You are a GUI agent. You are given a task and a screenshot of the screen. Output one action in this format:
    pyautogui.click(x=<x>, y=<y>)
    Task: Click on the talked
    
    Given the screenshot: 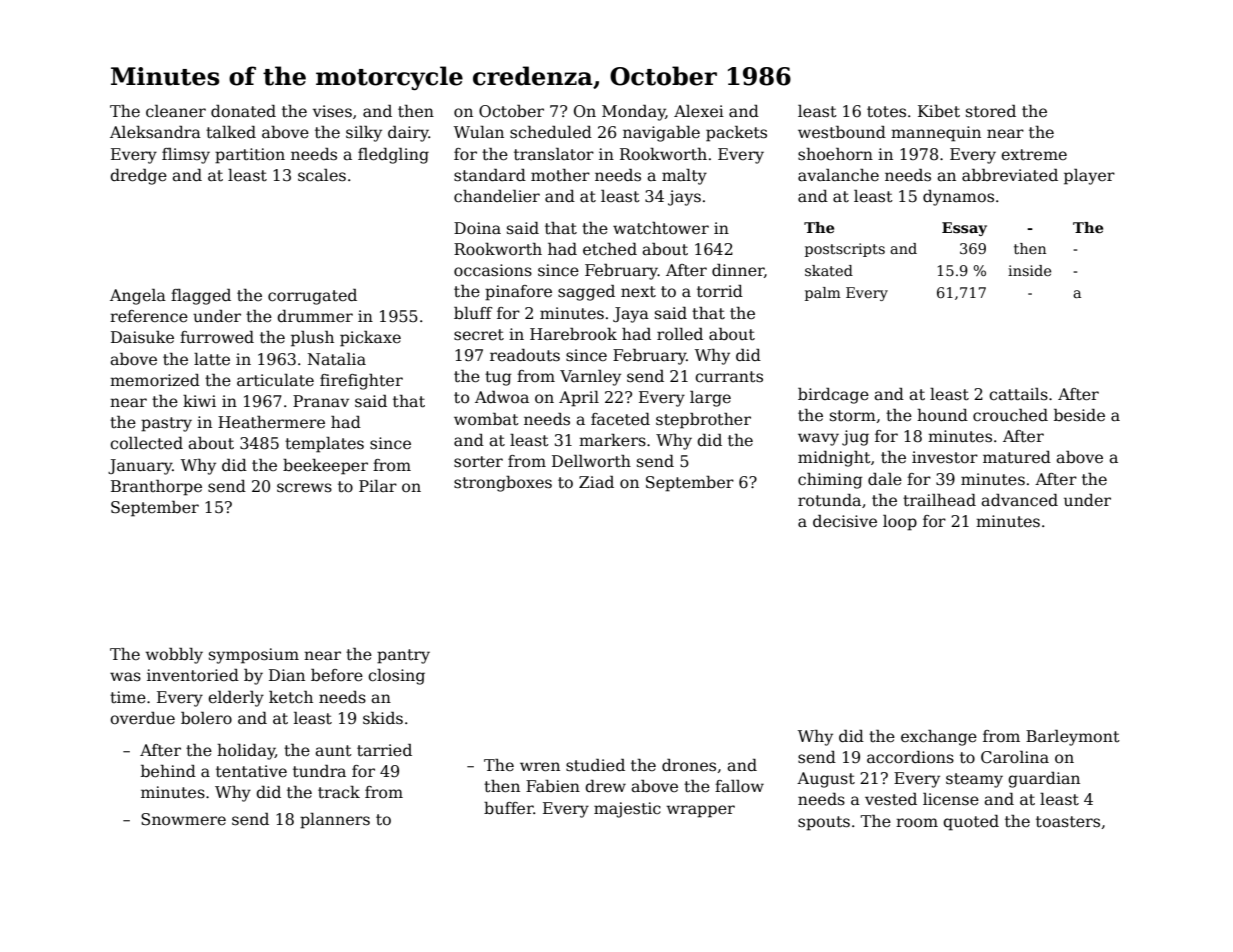 What is the action you would take?
    pyautogui.click(x=231, y=132)
